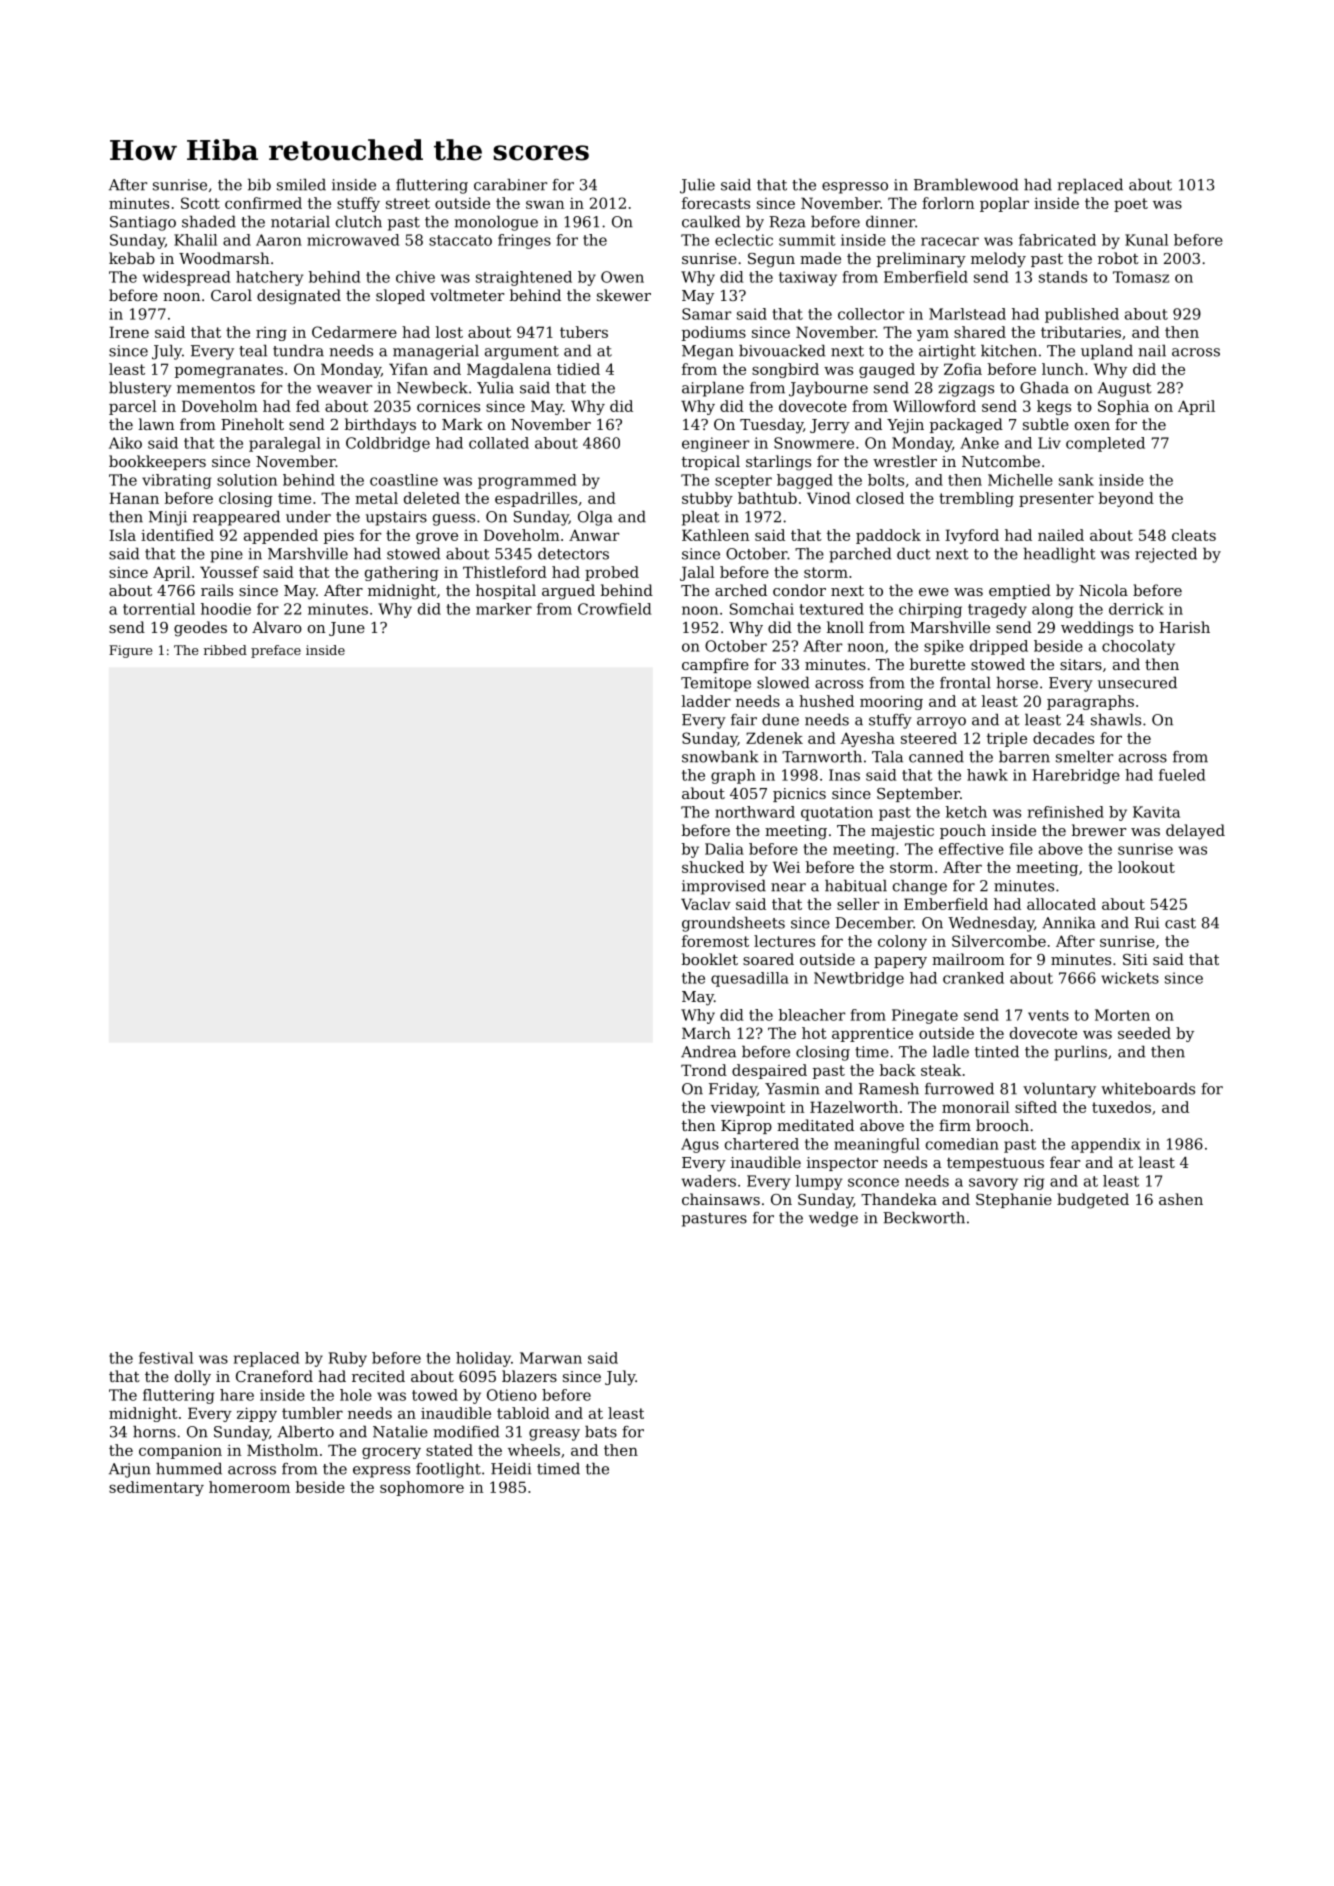 The height and width of the screenshot is (1886, 1334). What do you see at coordinates (1131, 205) in the screenshot?
I see `poet` at bounding box center [1131, 205].
